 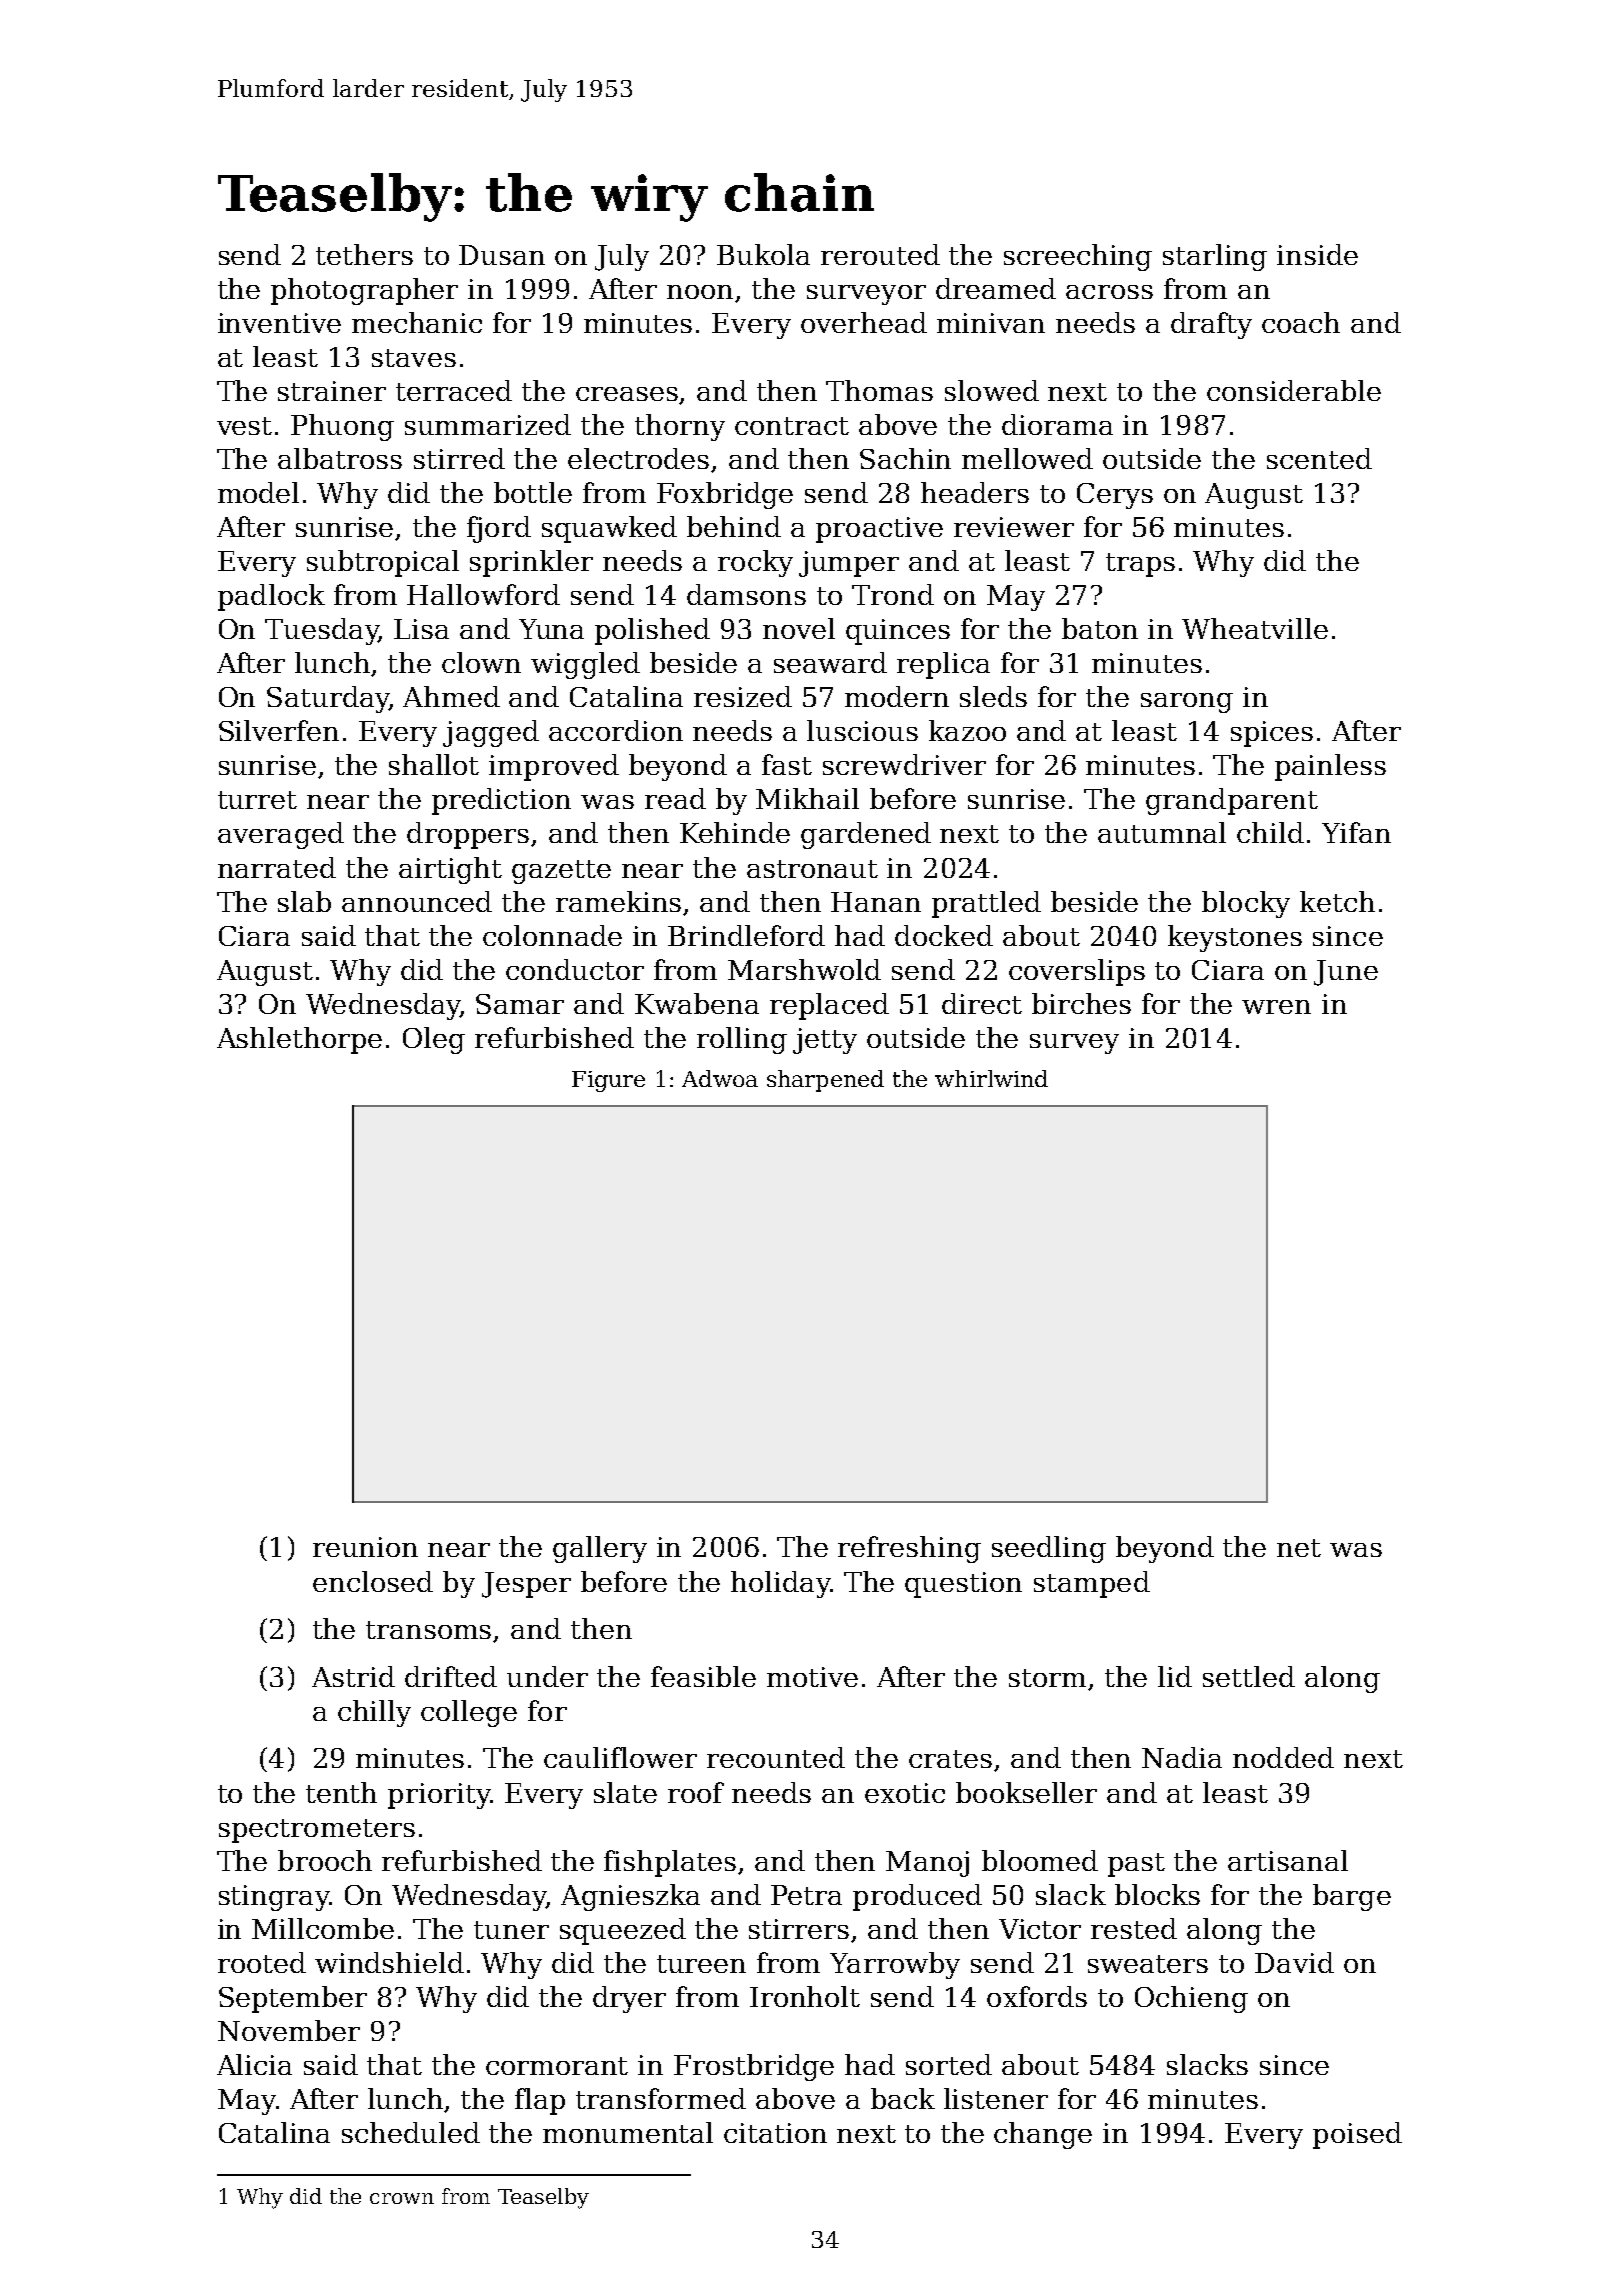 I want to click on motive, so click(x=812, y=1677).
